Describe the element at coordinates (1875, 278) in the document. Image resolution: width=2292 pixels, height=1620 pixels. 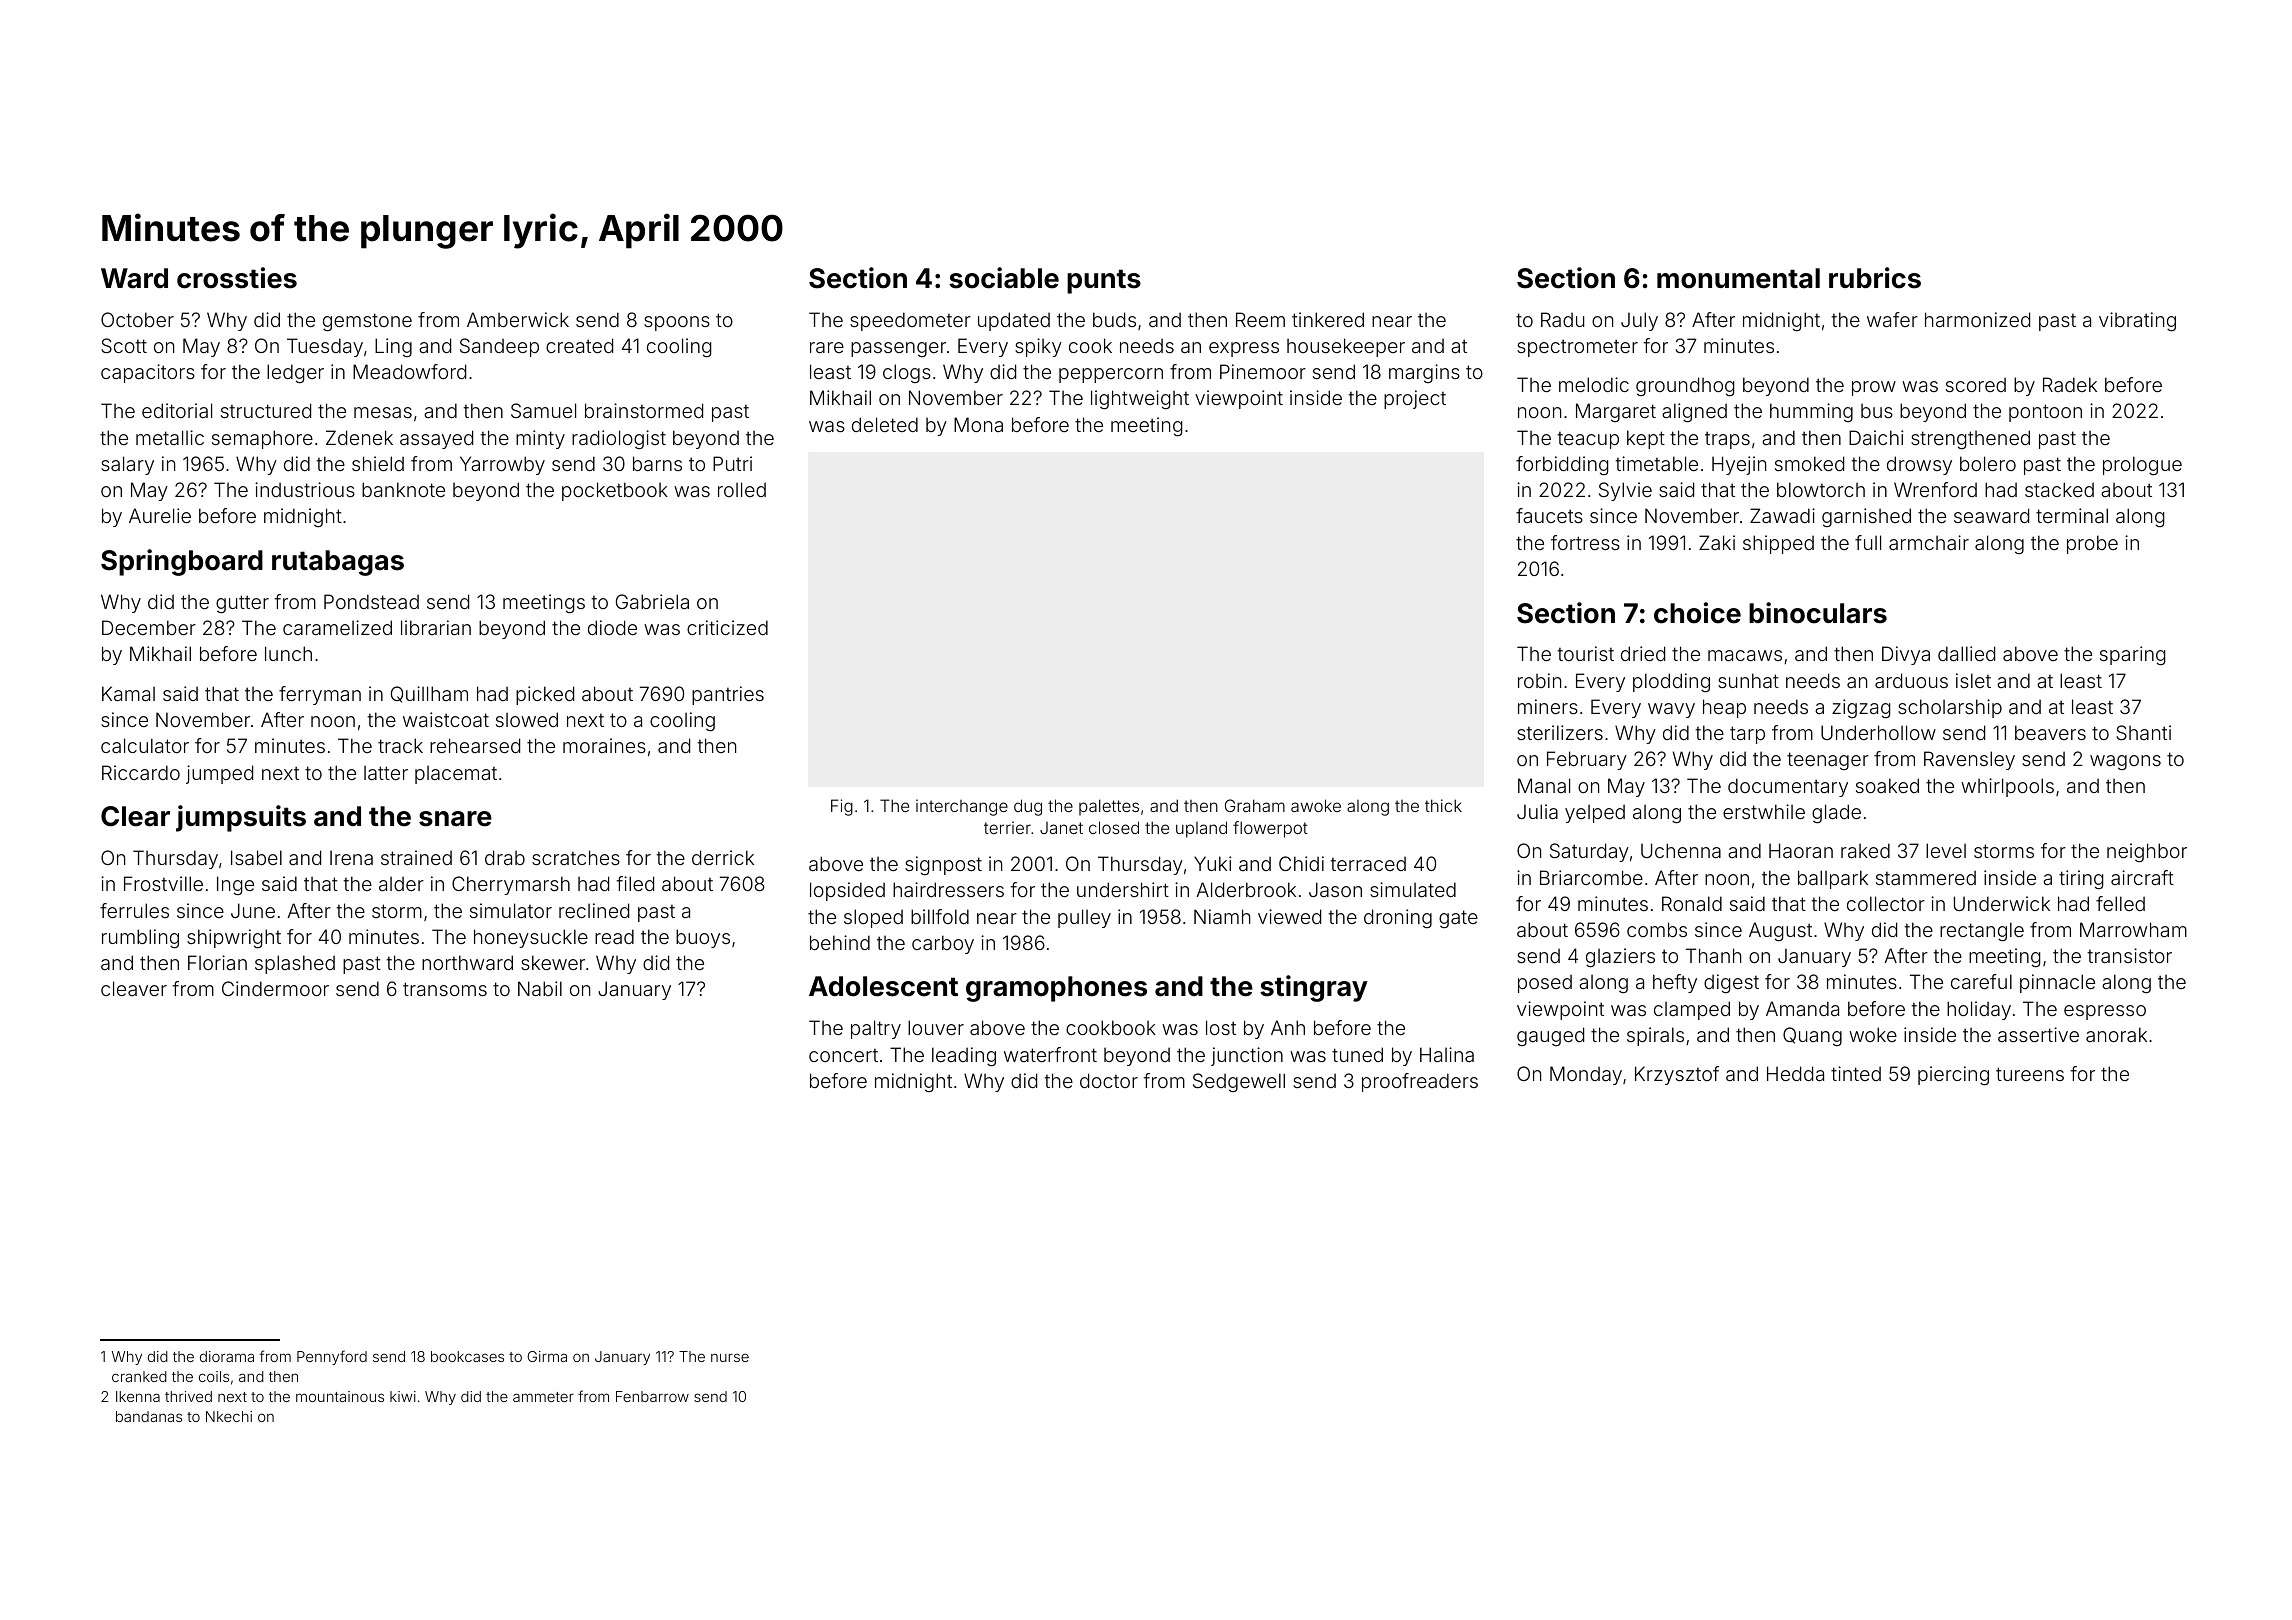
I see `rubrics` at that location.
